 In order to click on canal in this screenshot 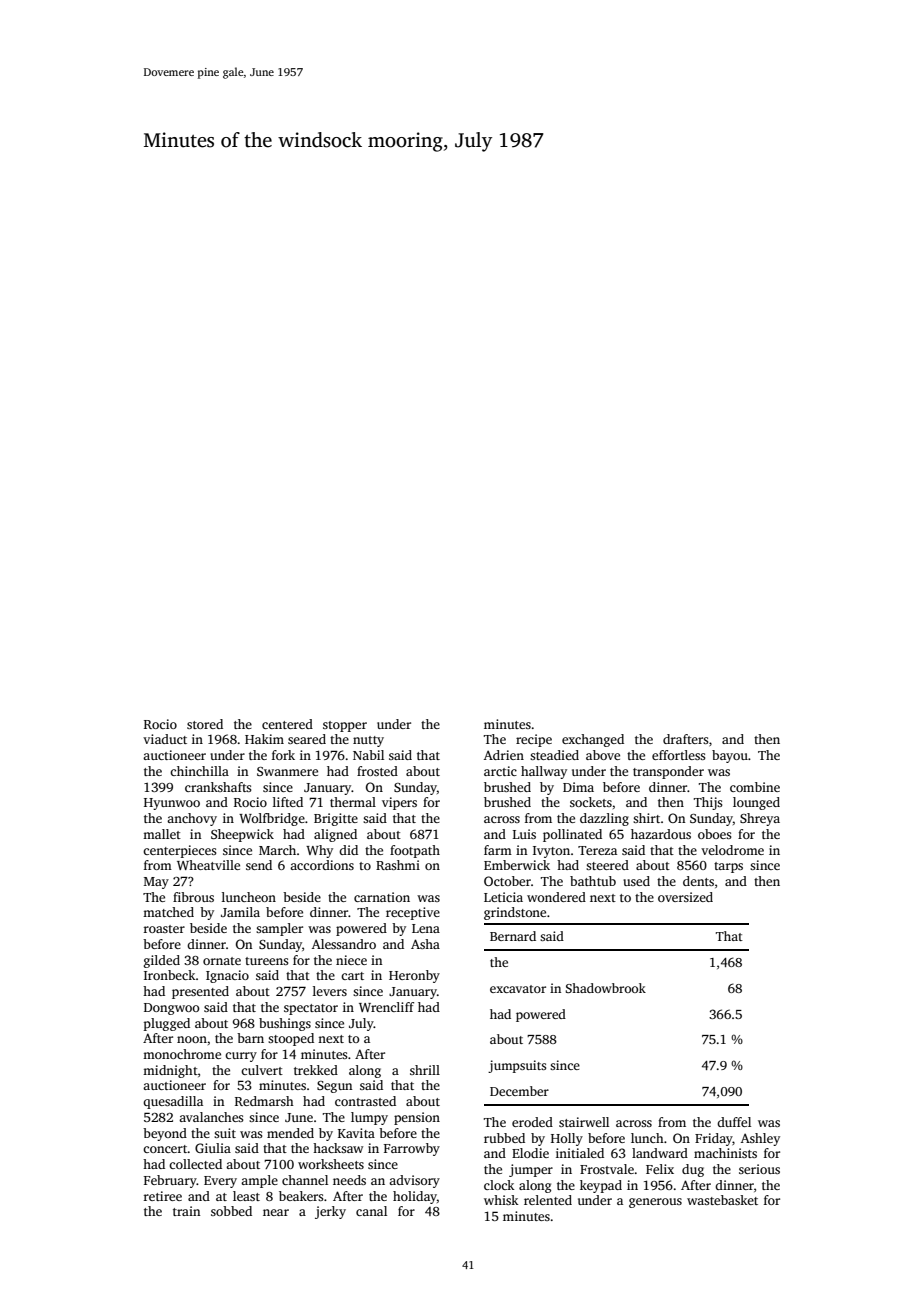, I will do `click(371, 1211)`.
